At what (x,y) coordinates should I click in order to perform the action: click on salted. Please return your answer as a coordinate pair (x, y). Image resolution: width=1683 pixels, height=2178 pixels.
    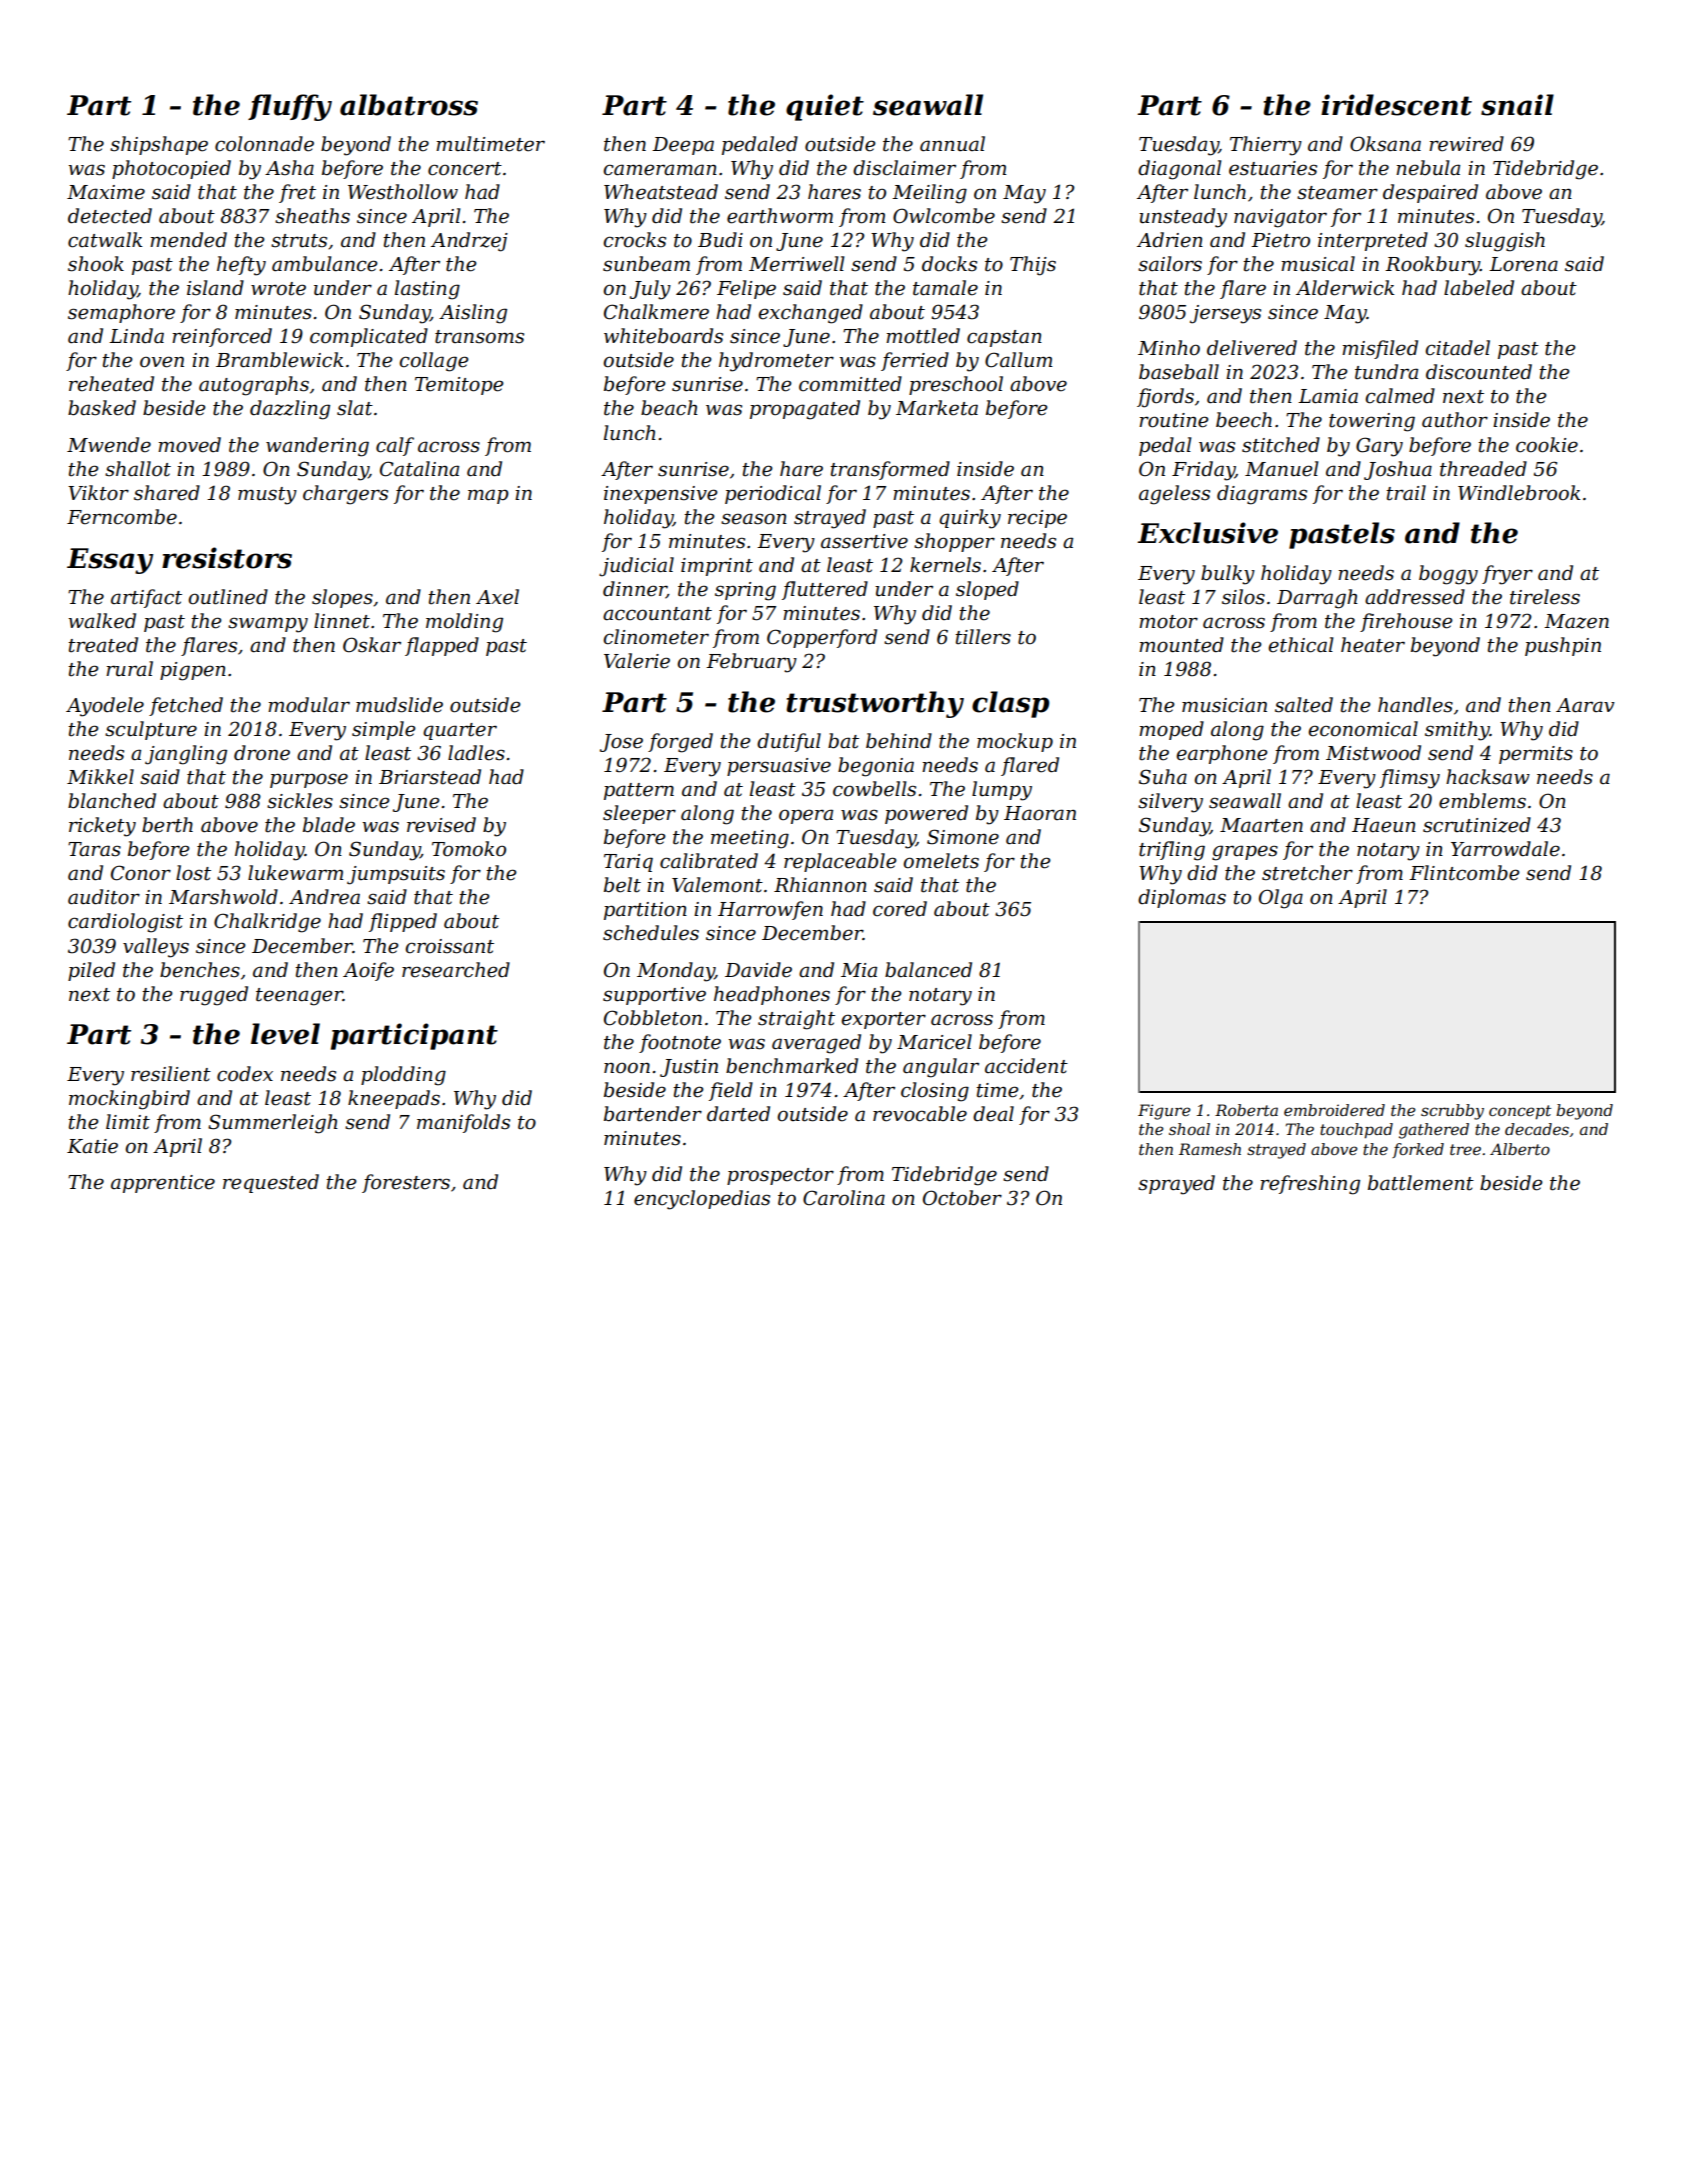
    Looking at the image, I should click on (1304, 705).
